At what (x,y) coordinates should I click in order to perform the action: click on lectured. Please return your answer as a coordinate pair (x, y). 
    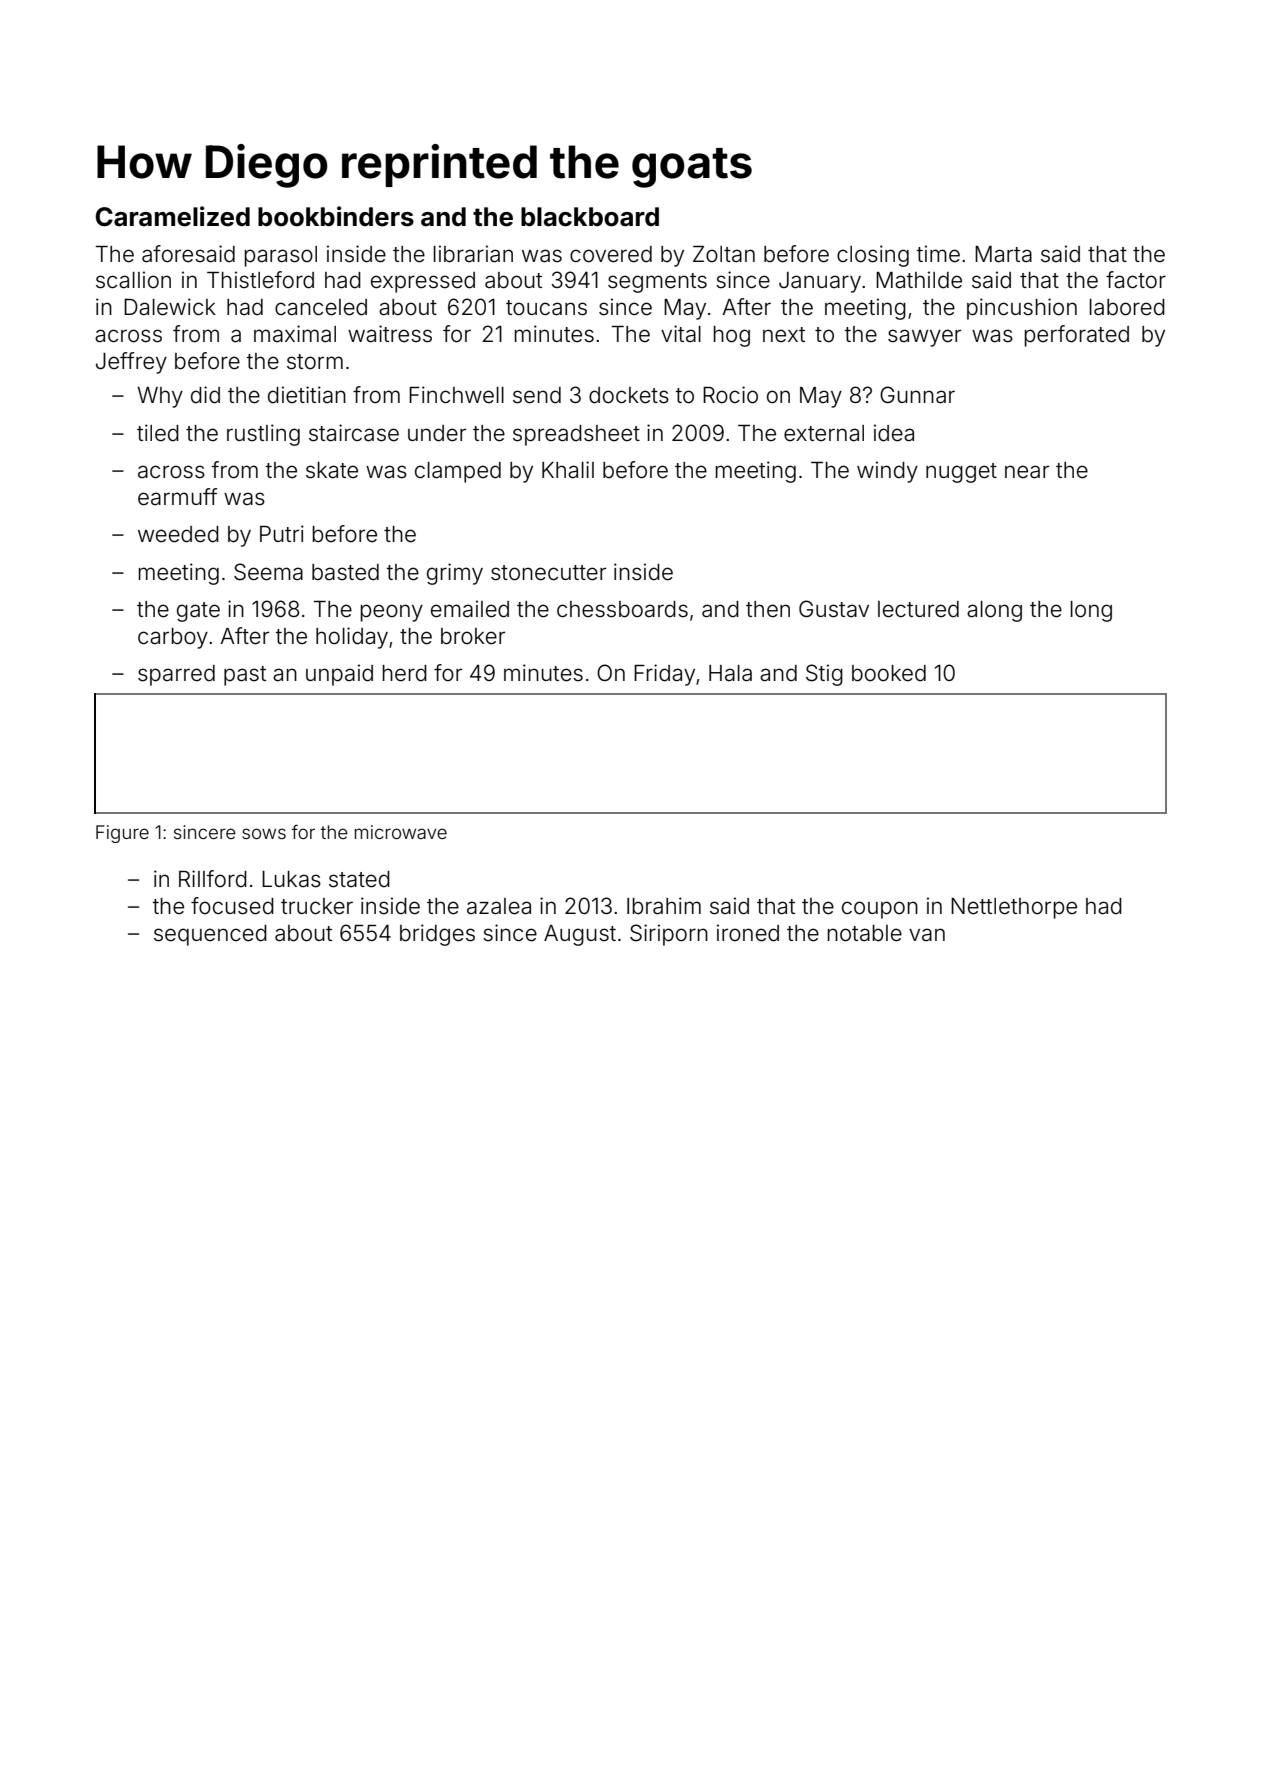
    Looking at the image, I should click on (918, 609).
